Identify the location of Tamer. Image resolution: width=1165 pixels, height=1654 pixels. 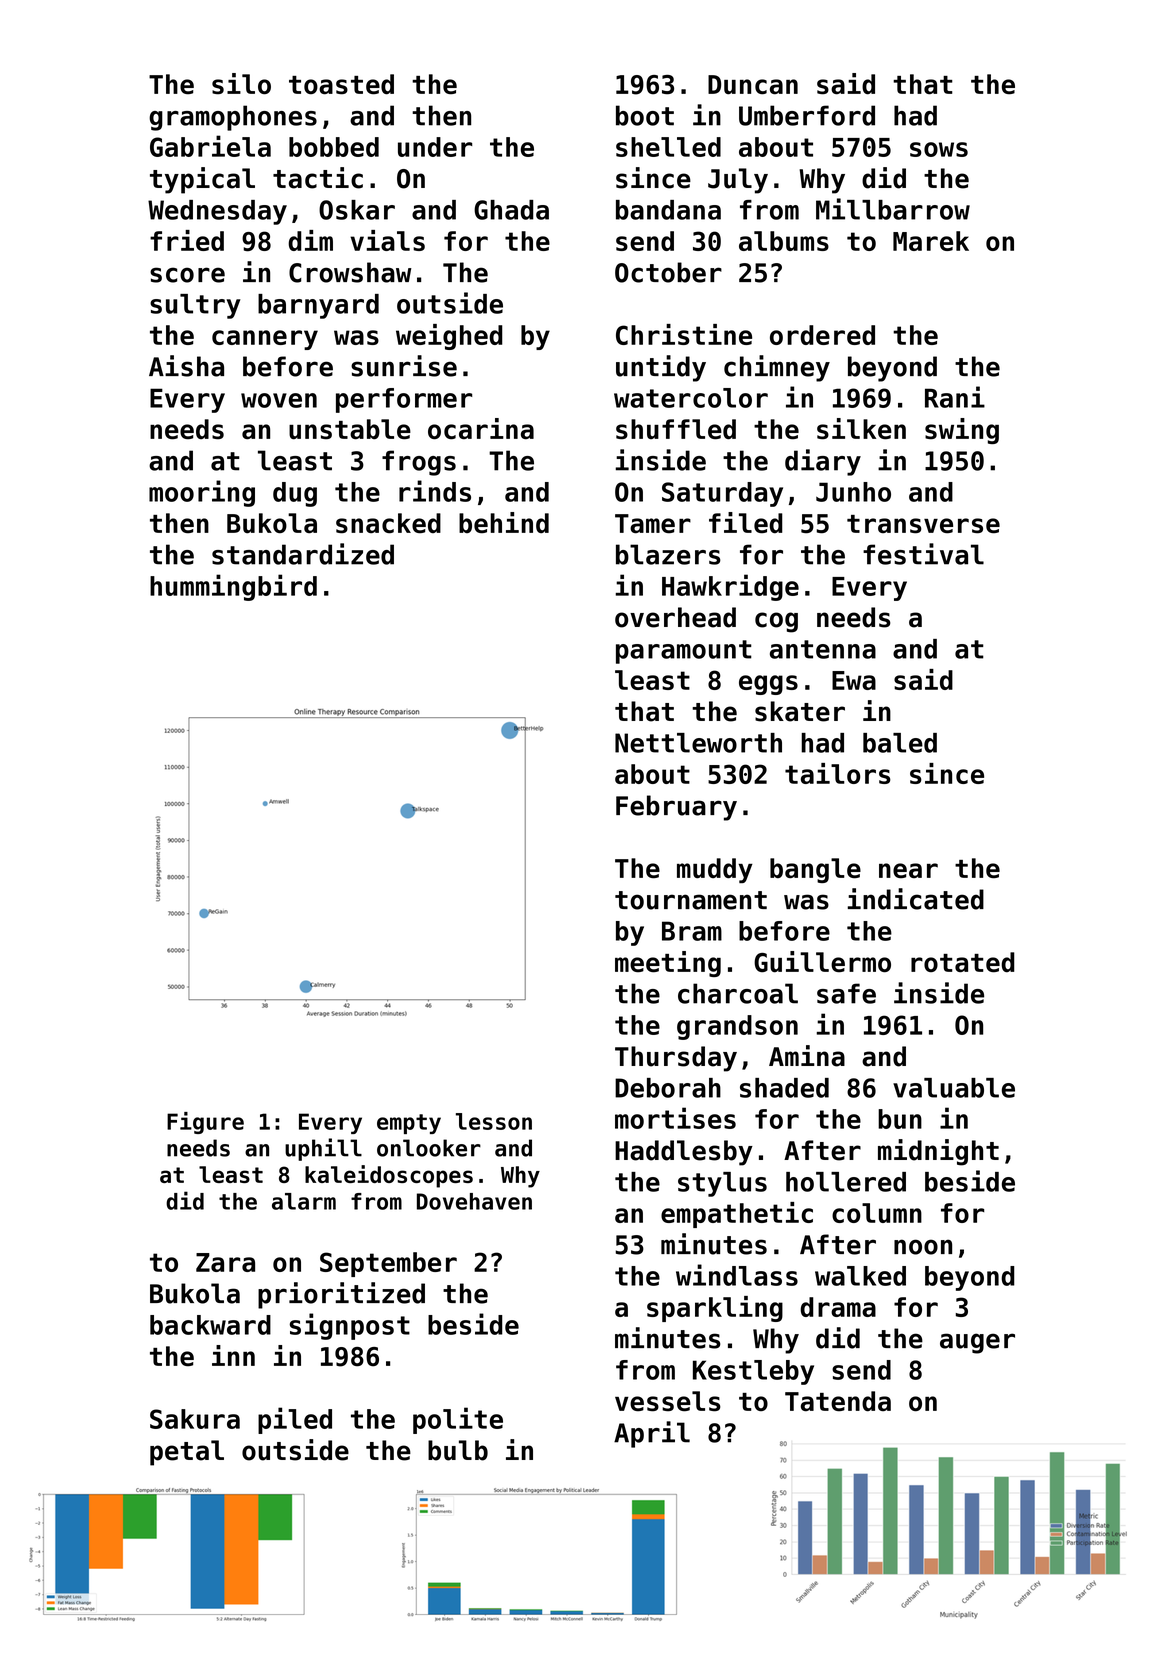
(653, 524).
